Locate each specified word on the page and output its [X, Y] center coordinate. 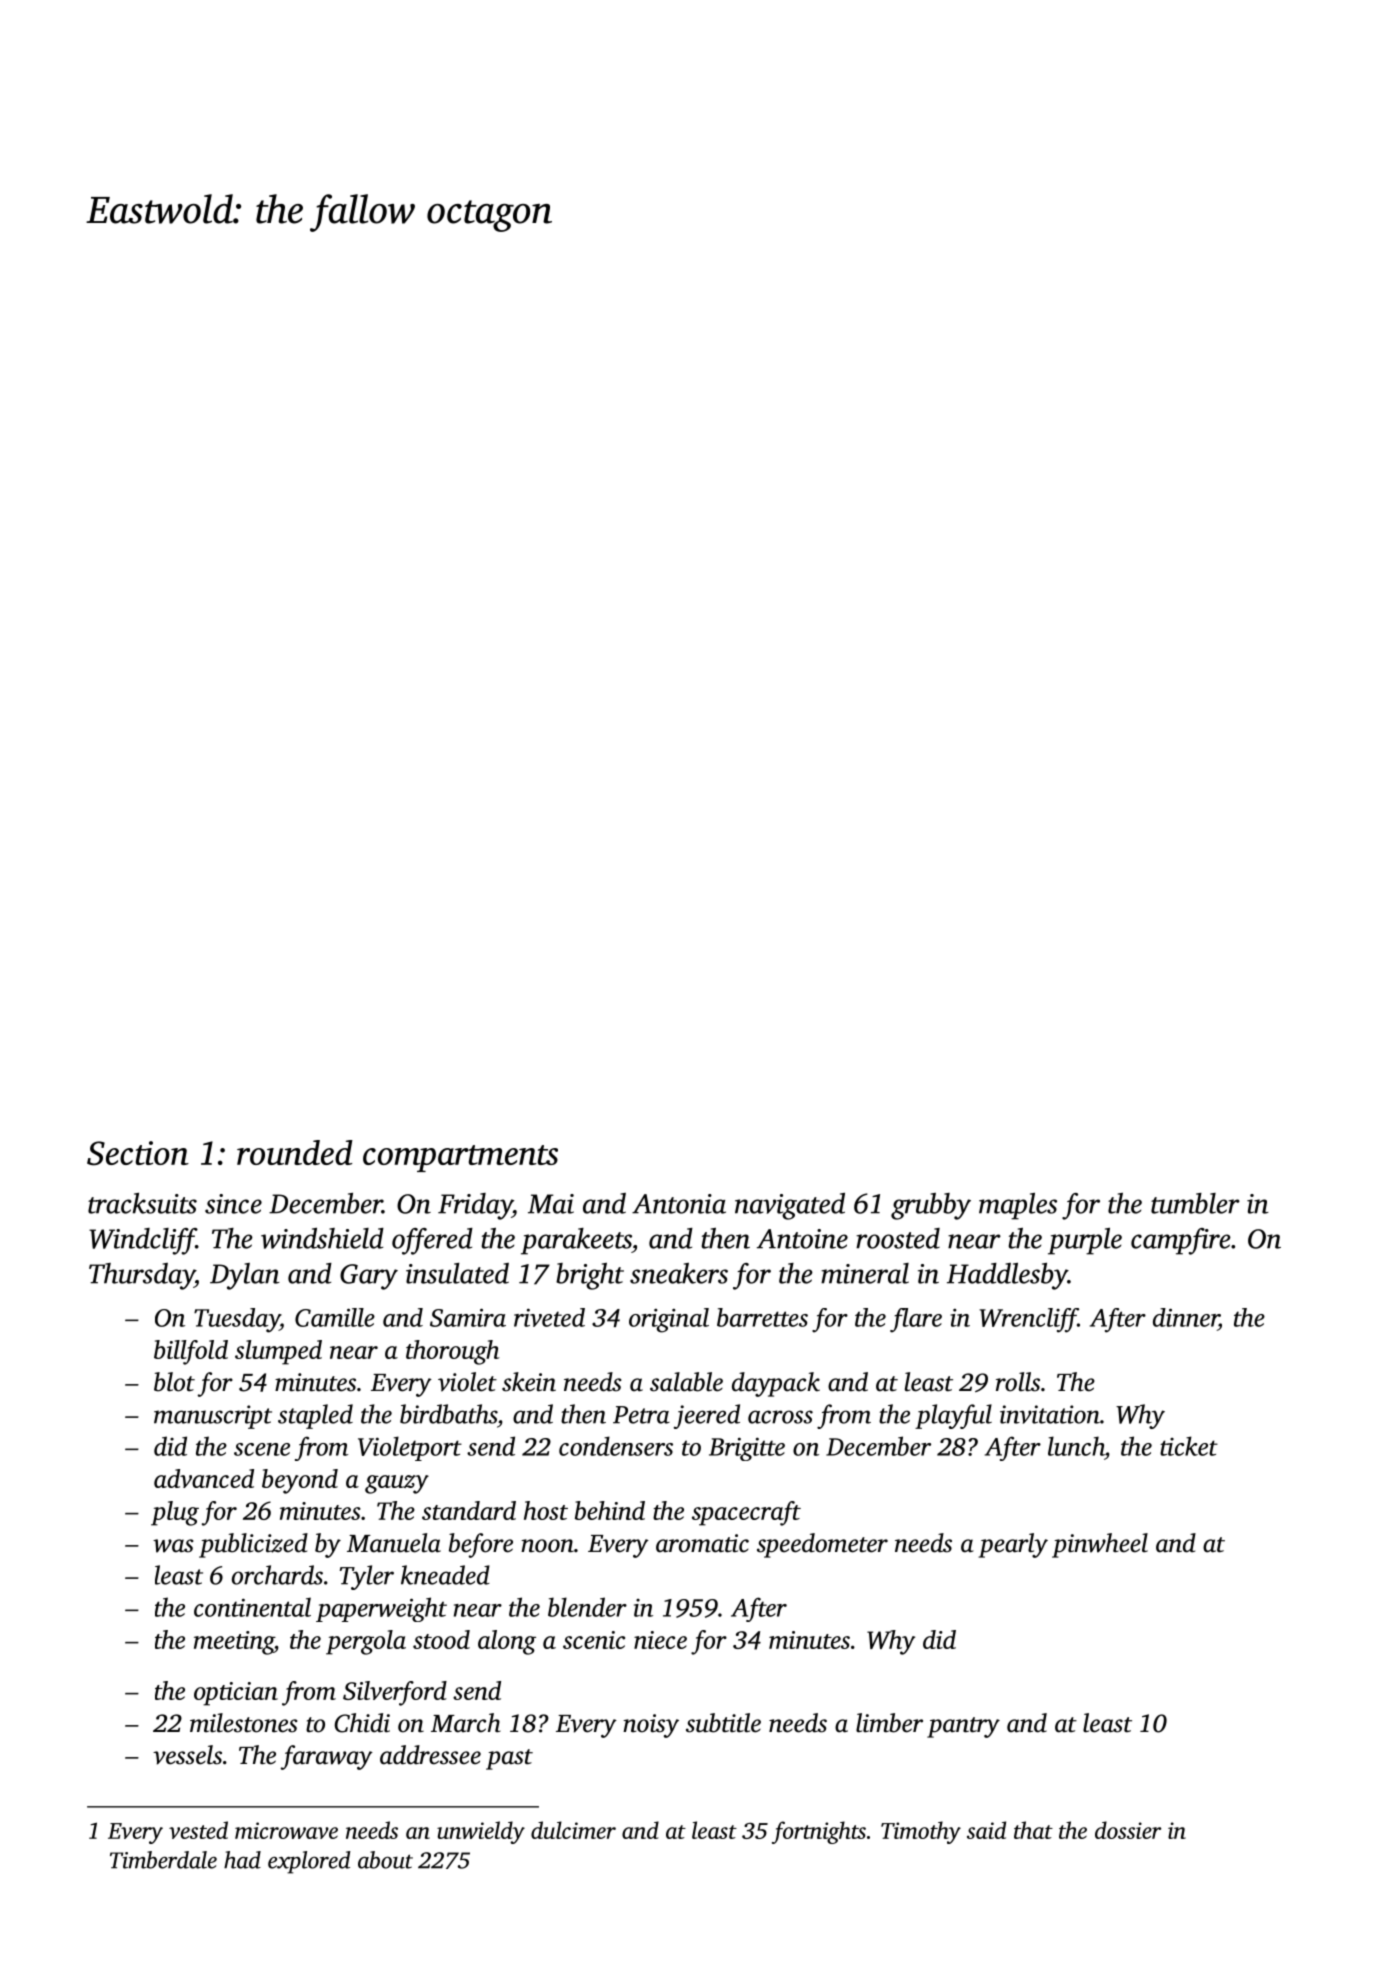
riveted [549, 1317]
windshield [322, 1238]
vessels [187, 1755]
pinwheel [1100, 1545]
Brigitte [747, 1449]
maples [1018, 1206]
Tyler [367, 1577]
